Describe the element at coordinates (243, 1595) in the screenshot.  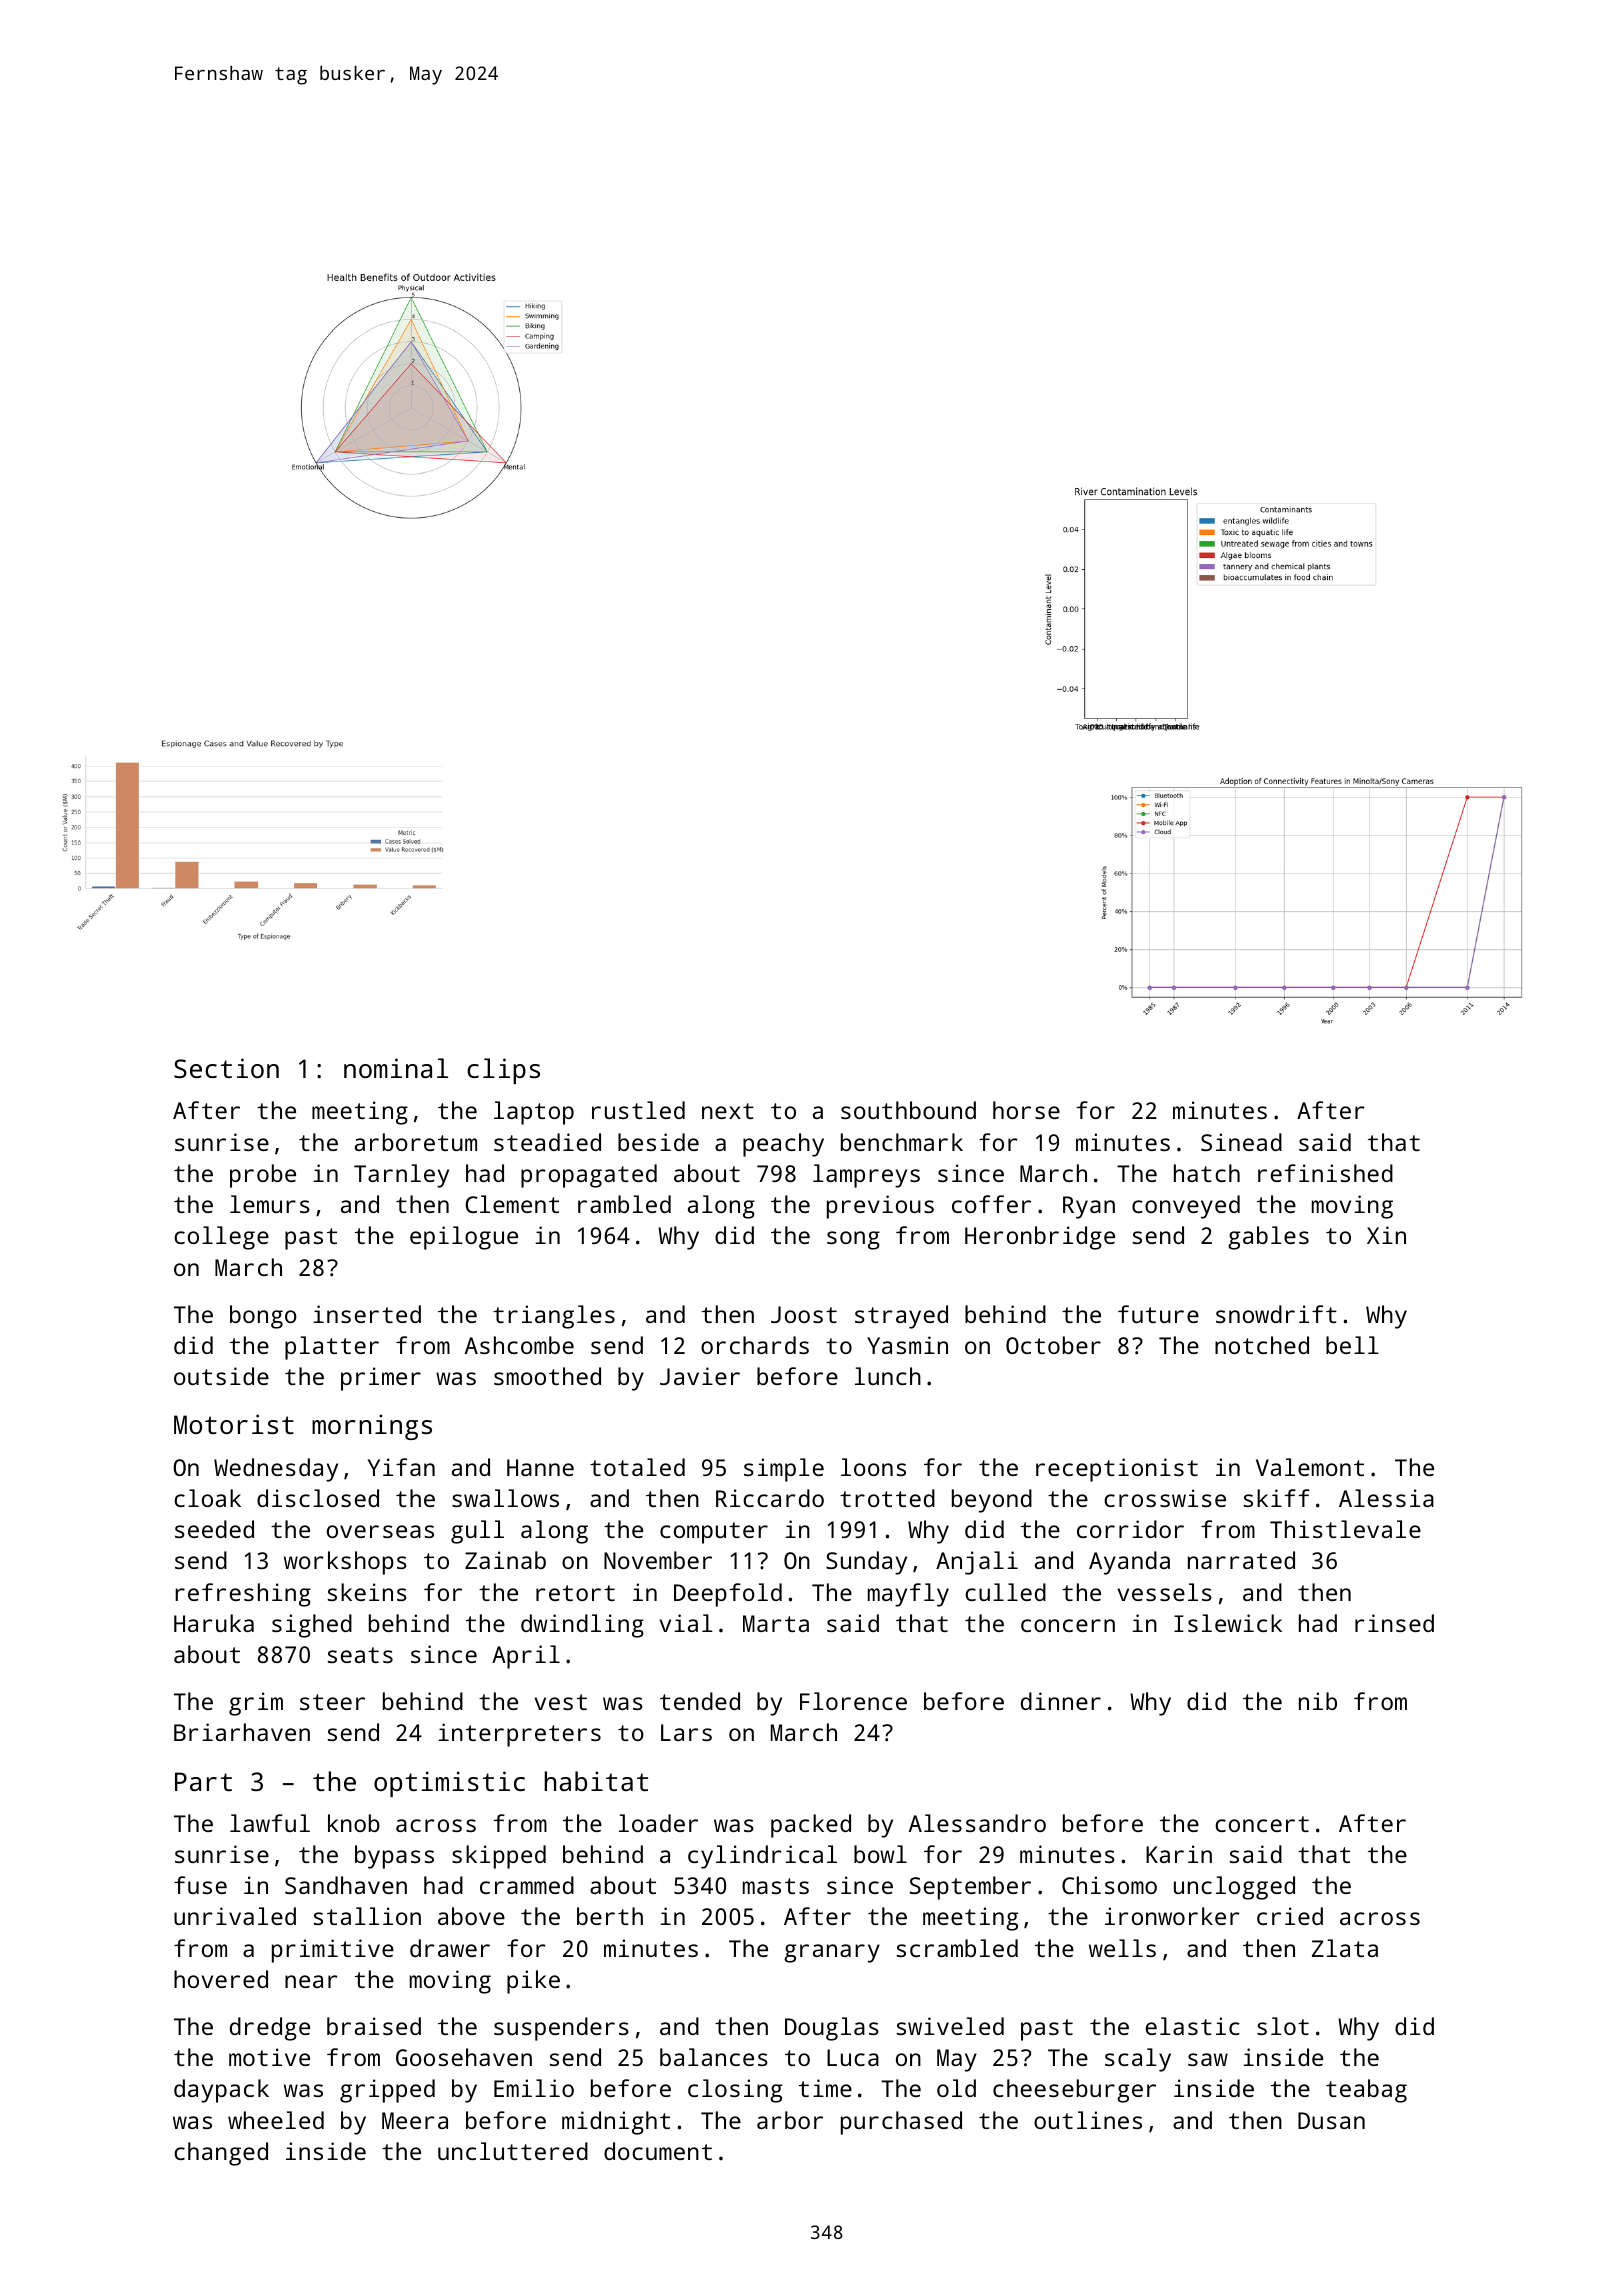
I see `refreshing` at that location.
